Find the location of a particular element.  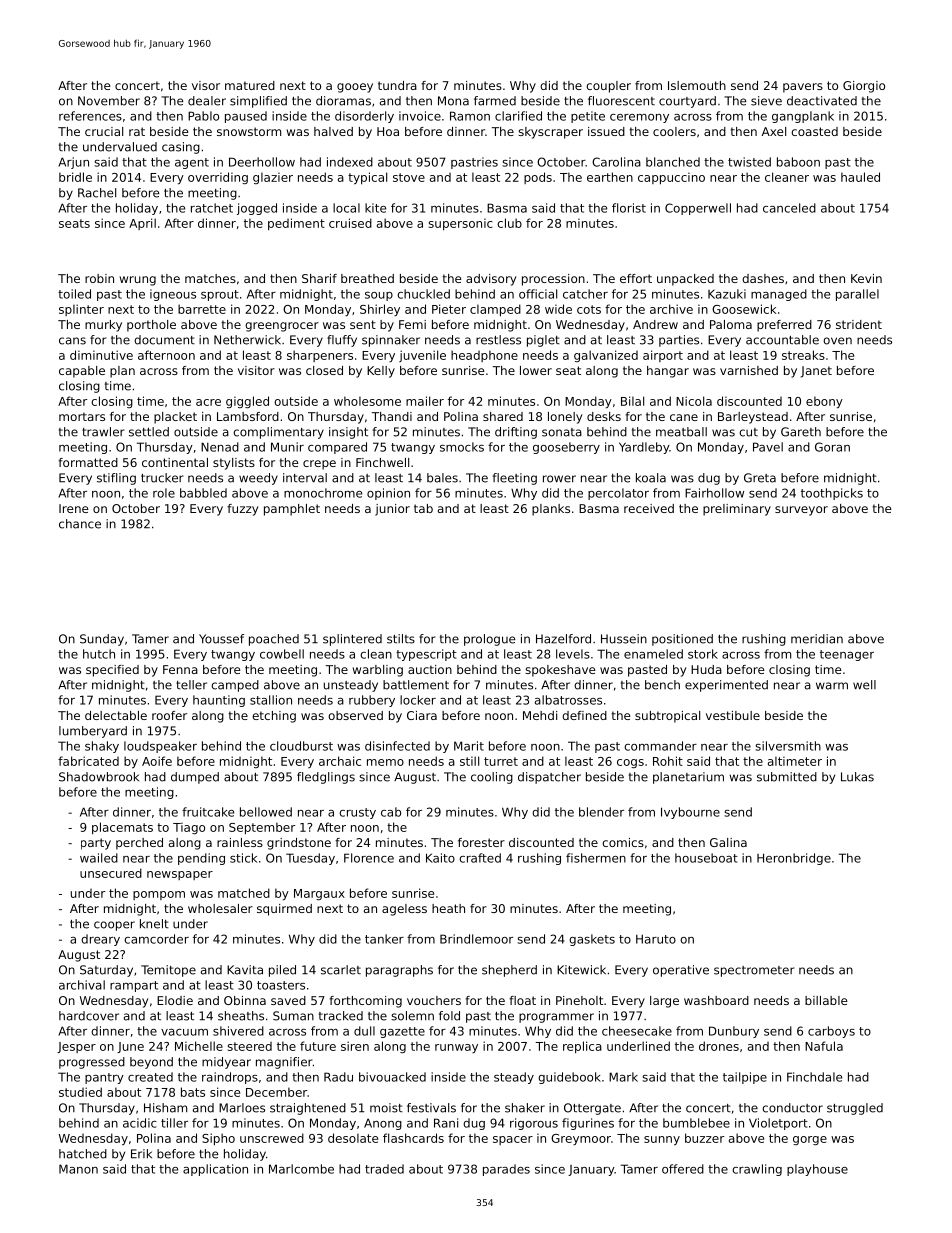

hauled is located at coordinates (860, 177).
